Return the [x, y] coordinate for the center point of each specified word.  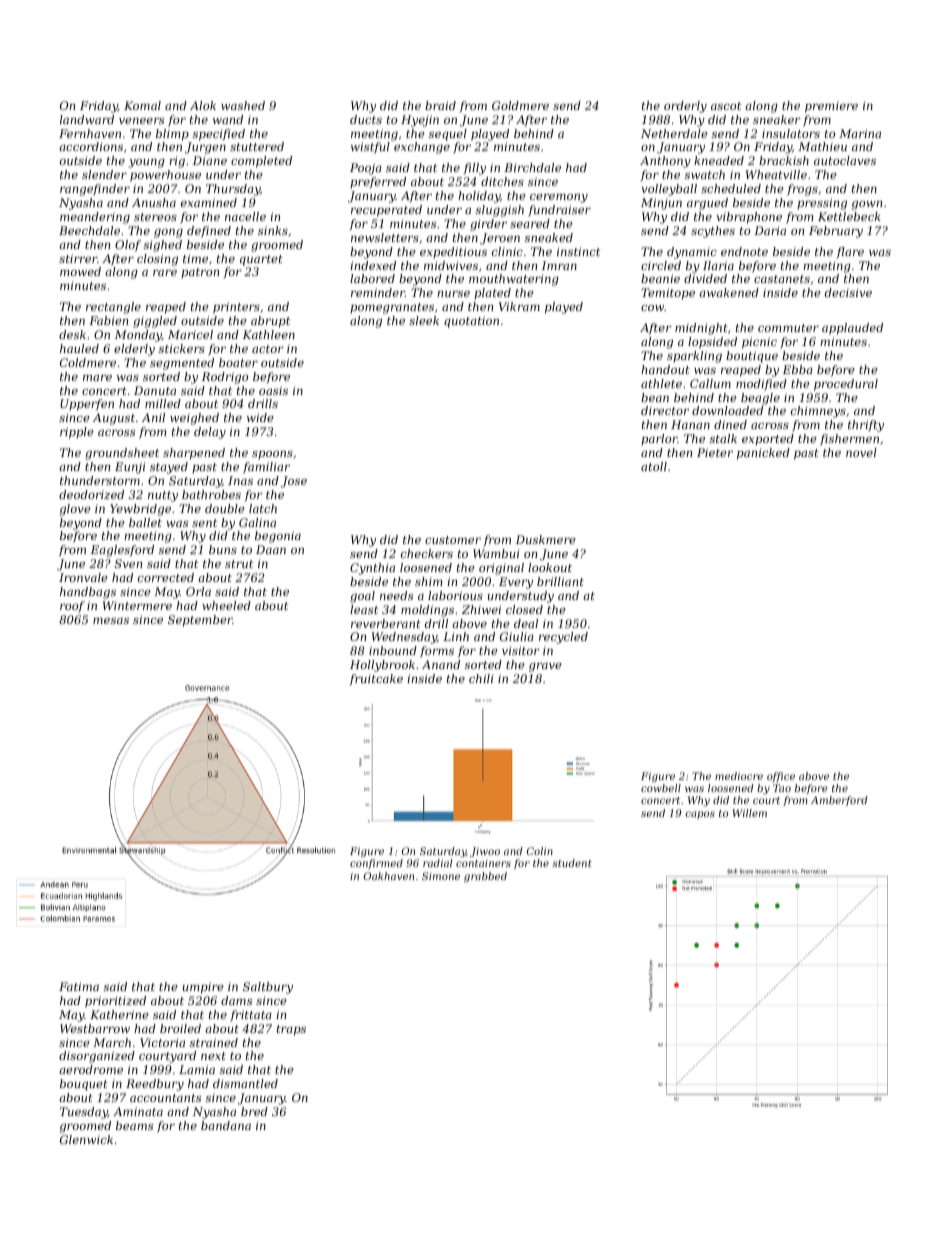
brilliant [560, 581]
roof [72, 607]
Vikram [519, 306]
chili [481, 678]
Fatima [79, 986]
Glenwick [86, 1139]
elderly [134, 350]
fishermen [849, 440]
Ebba [798, 369]
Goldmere [520, 105]
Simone [441, 876]
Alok [203, 105]
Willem [749, 813]
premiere [831, 107]
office [781, 777]
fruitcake [376, 680]
